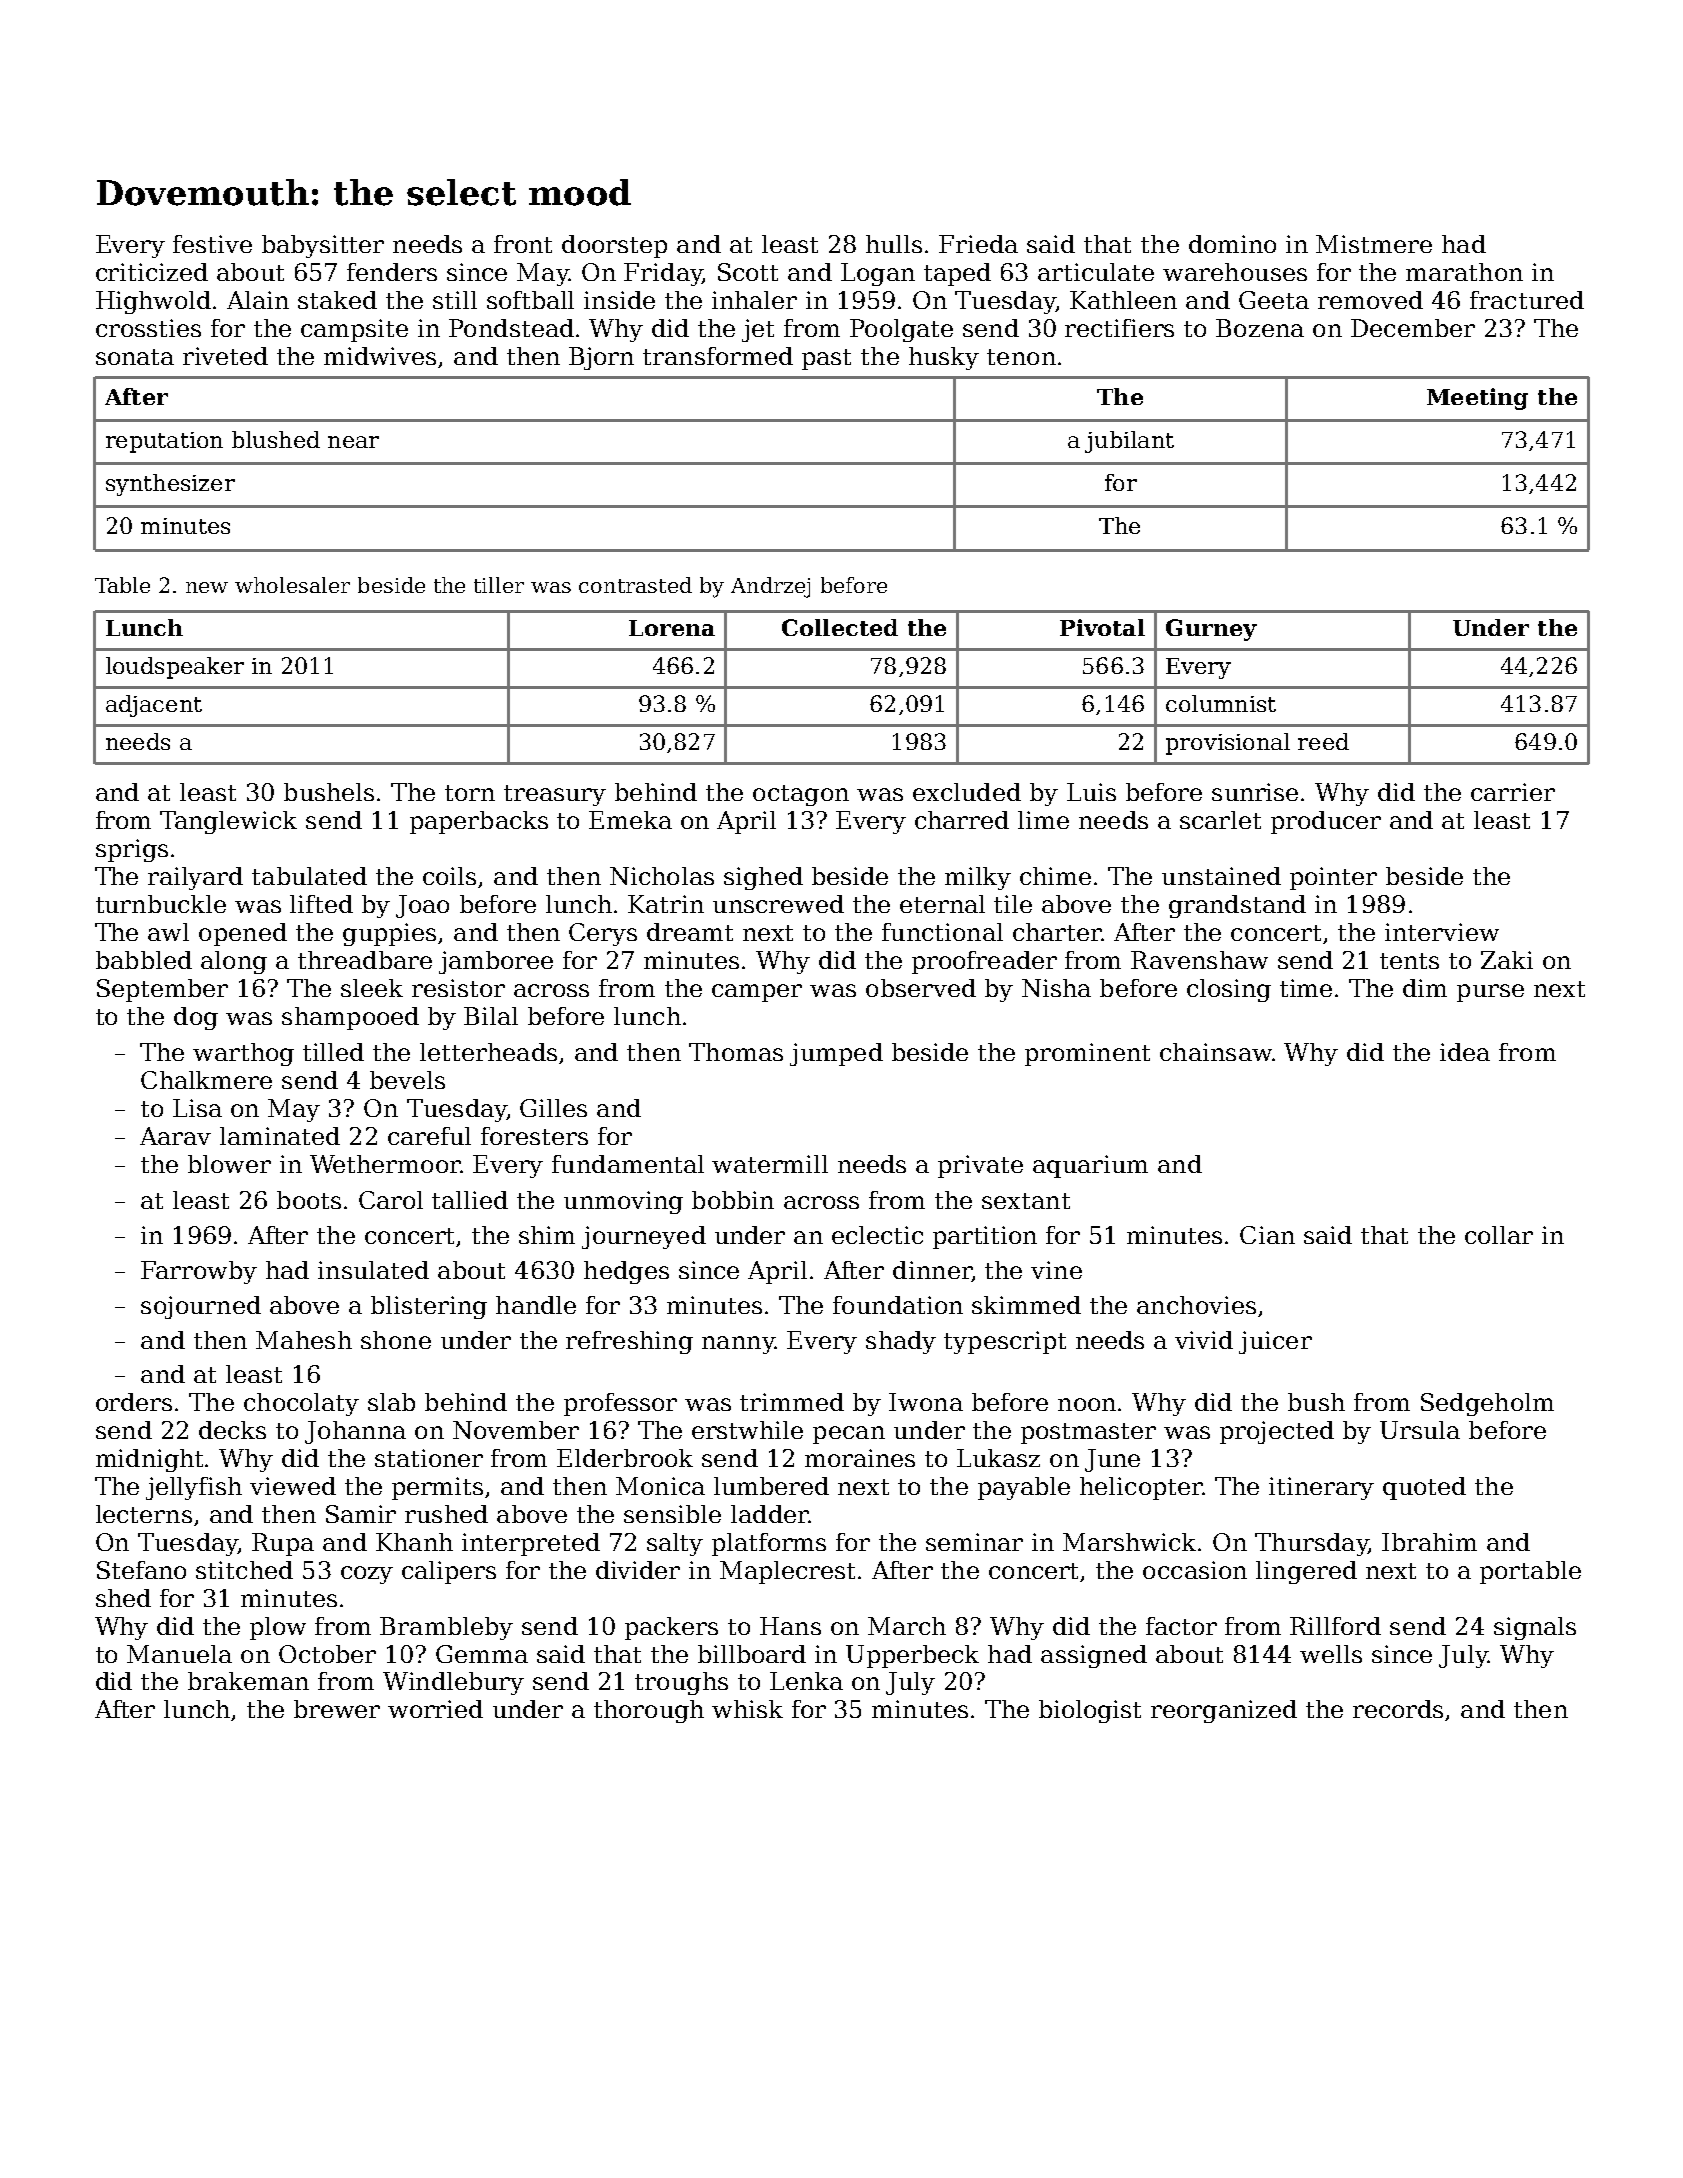 The height and width of the screenshot is (2178, 1683). Describe the element at coordinates (747, 1709) in the screenshot. I see `whisk` at that location.
